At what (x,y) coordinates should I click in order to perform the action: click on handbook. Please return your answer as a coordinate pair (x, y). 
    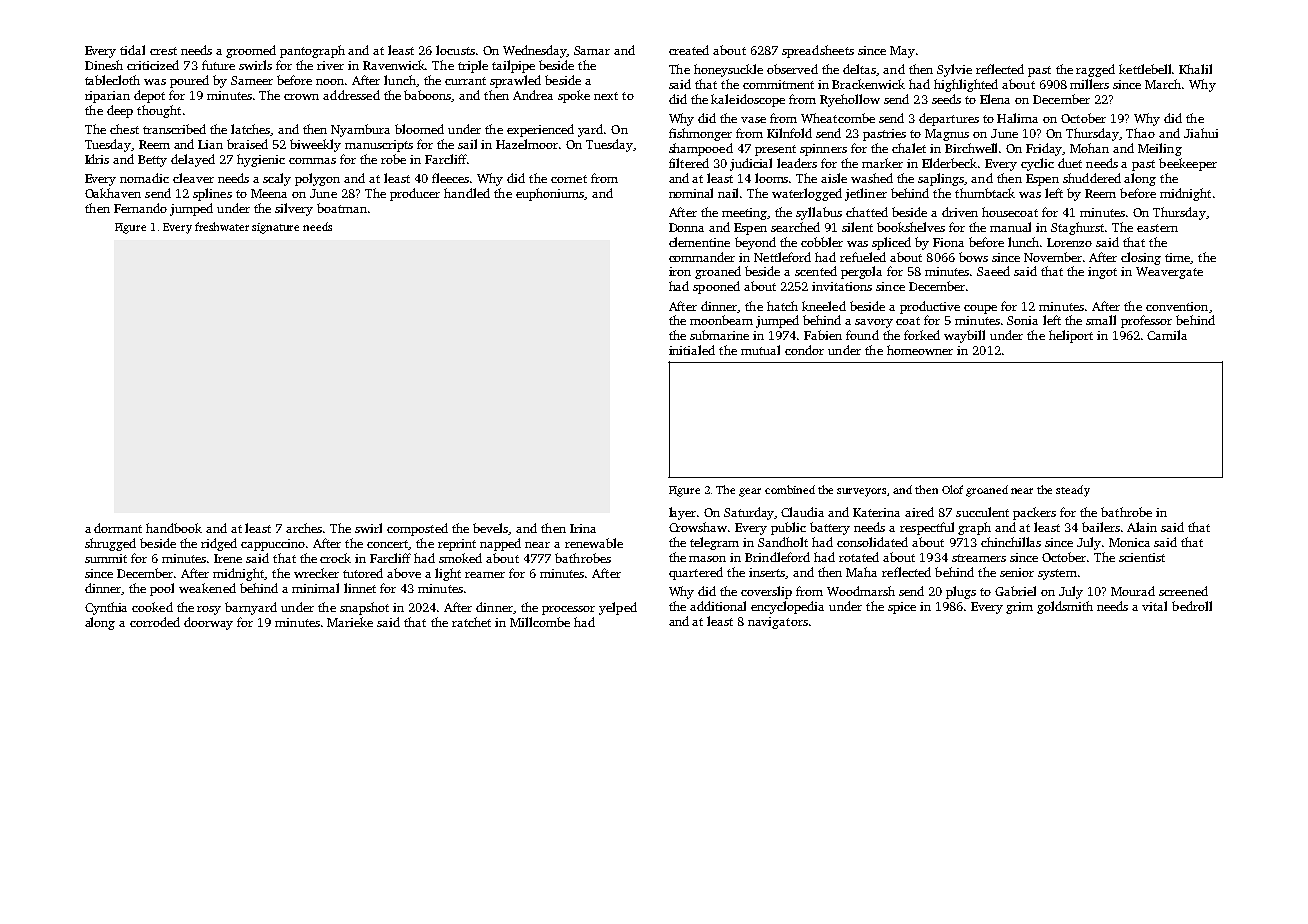
    Looking at the image, I should click on (174, 528).
